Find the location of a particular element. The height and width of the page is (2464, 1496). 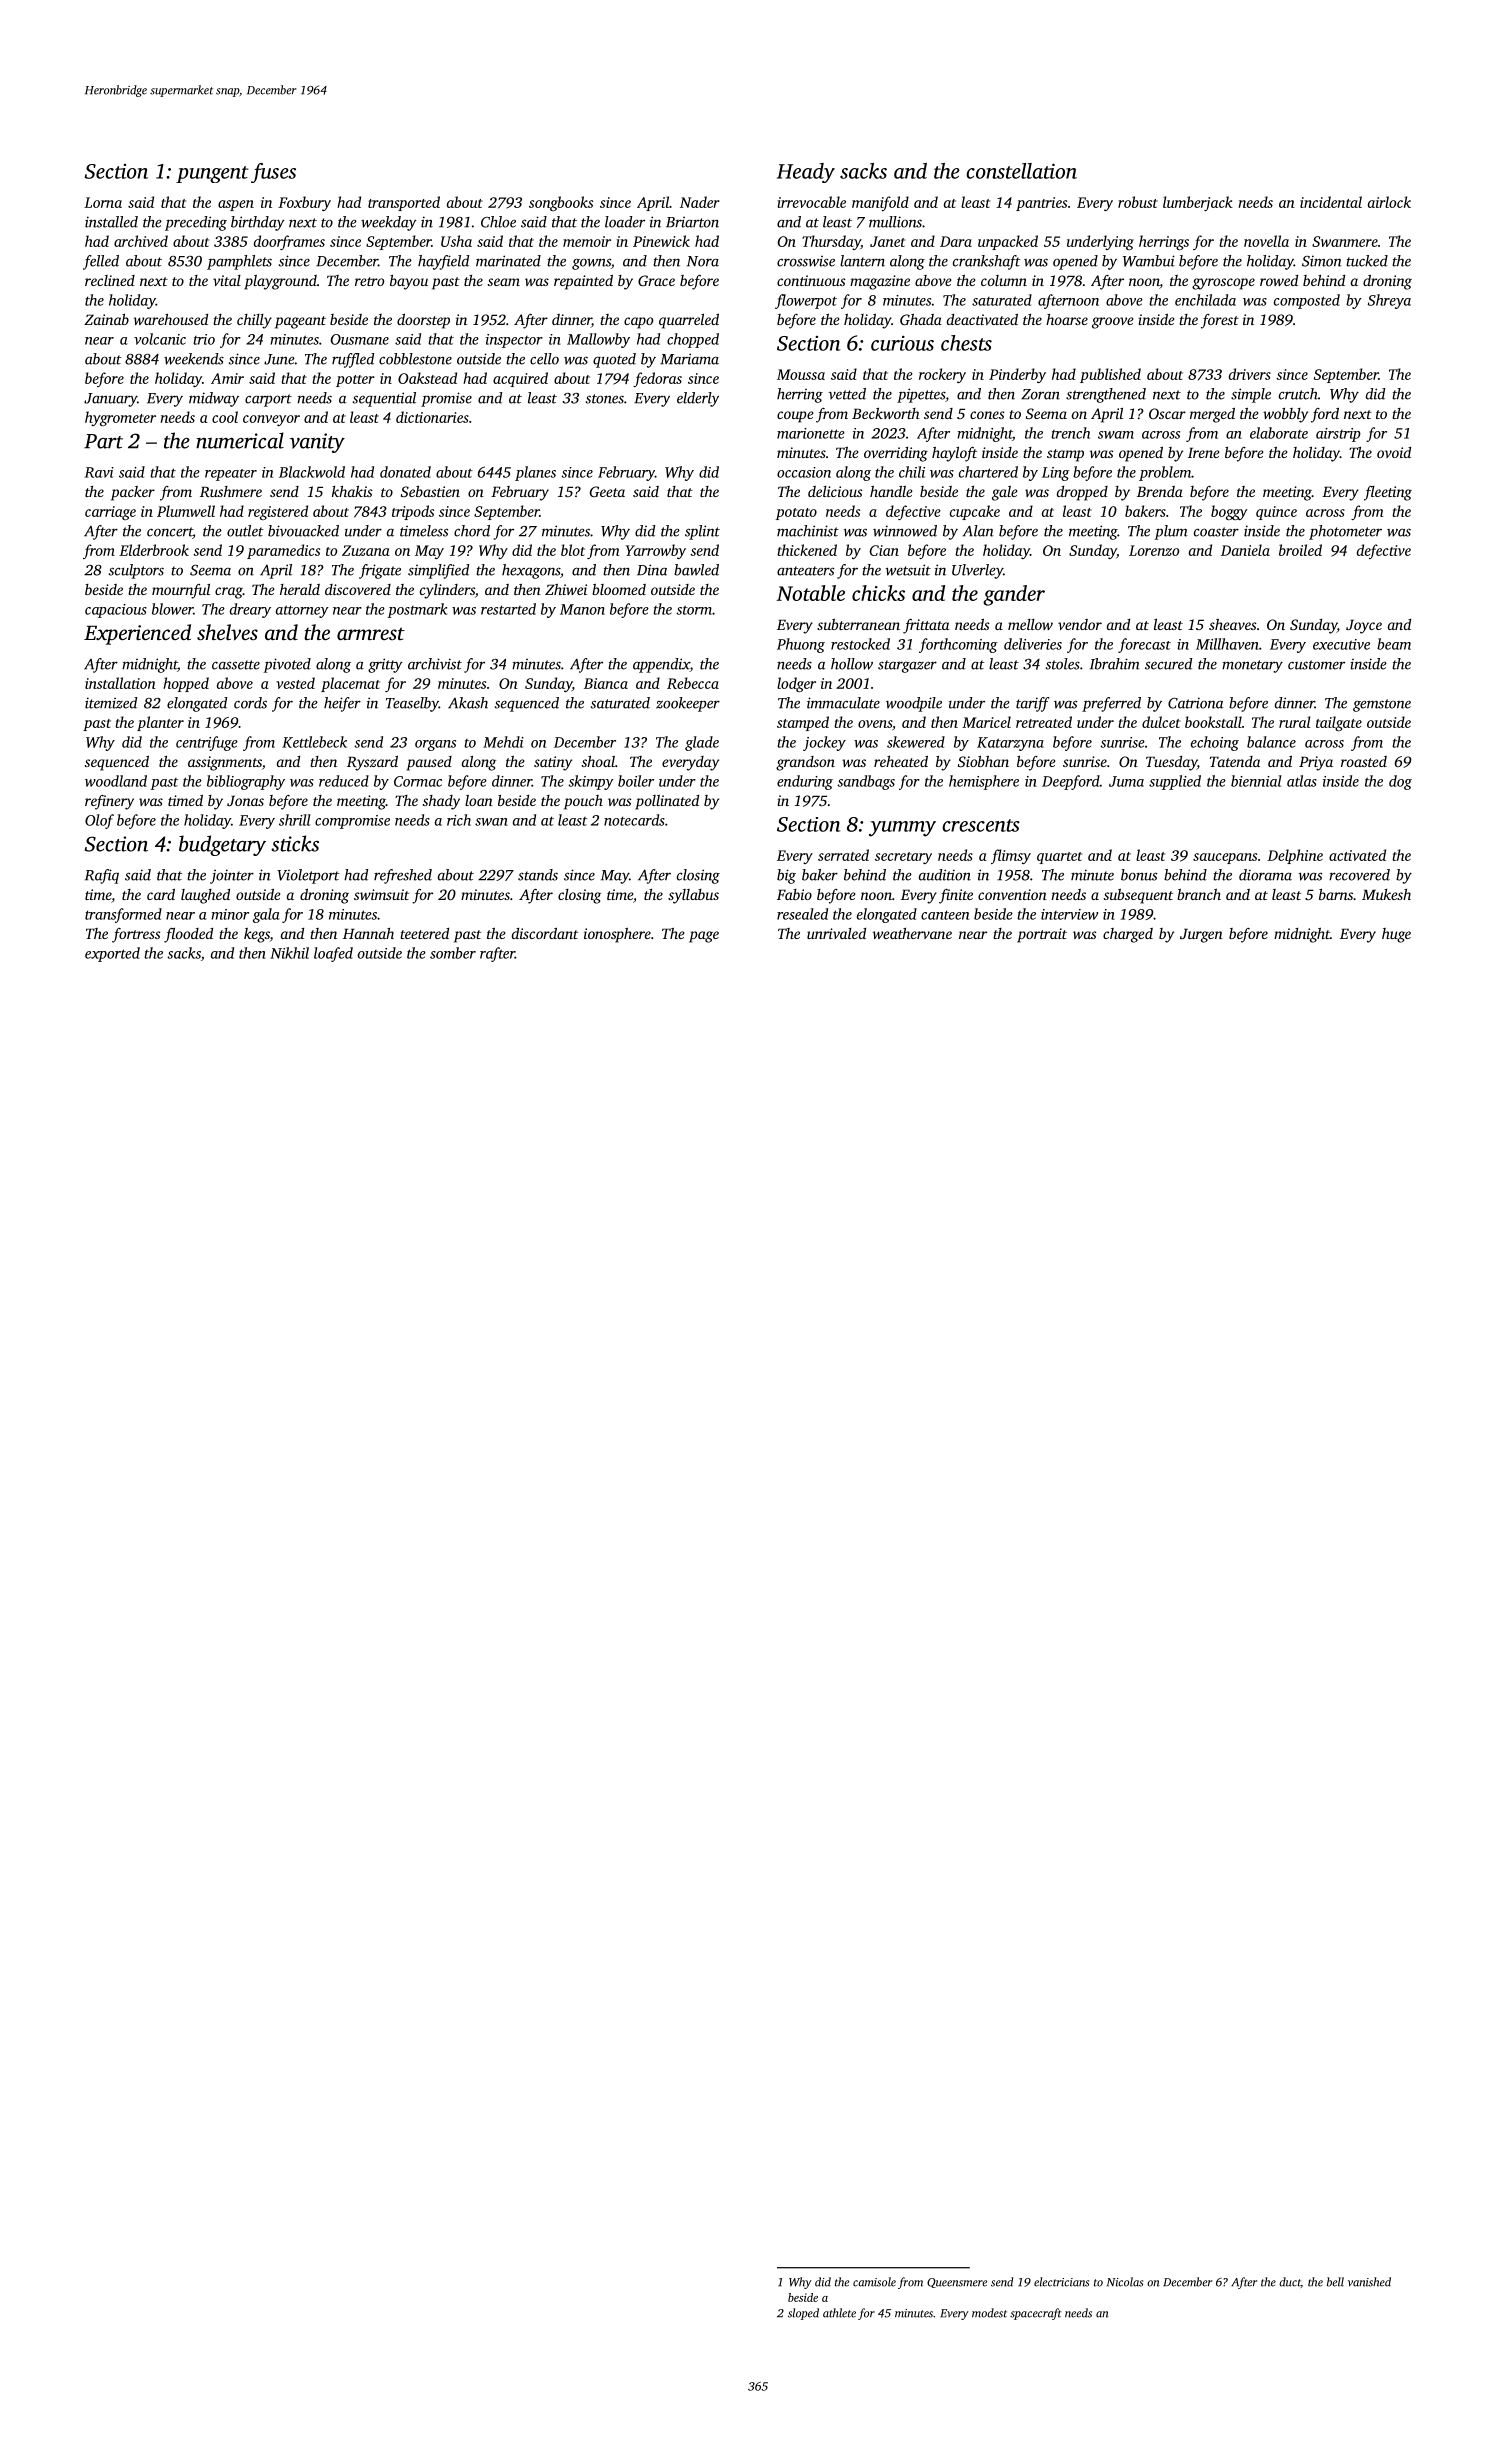

composted is located at coordinates (1307, 301).
